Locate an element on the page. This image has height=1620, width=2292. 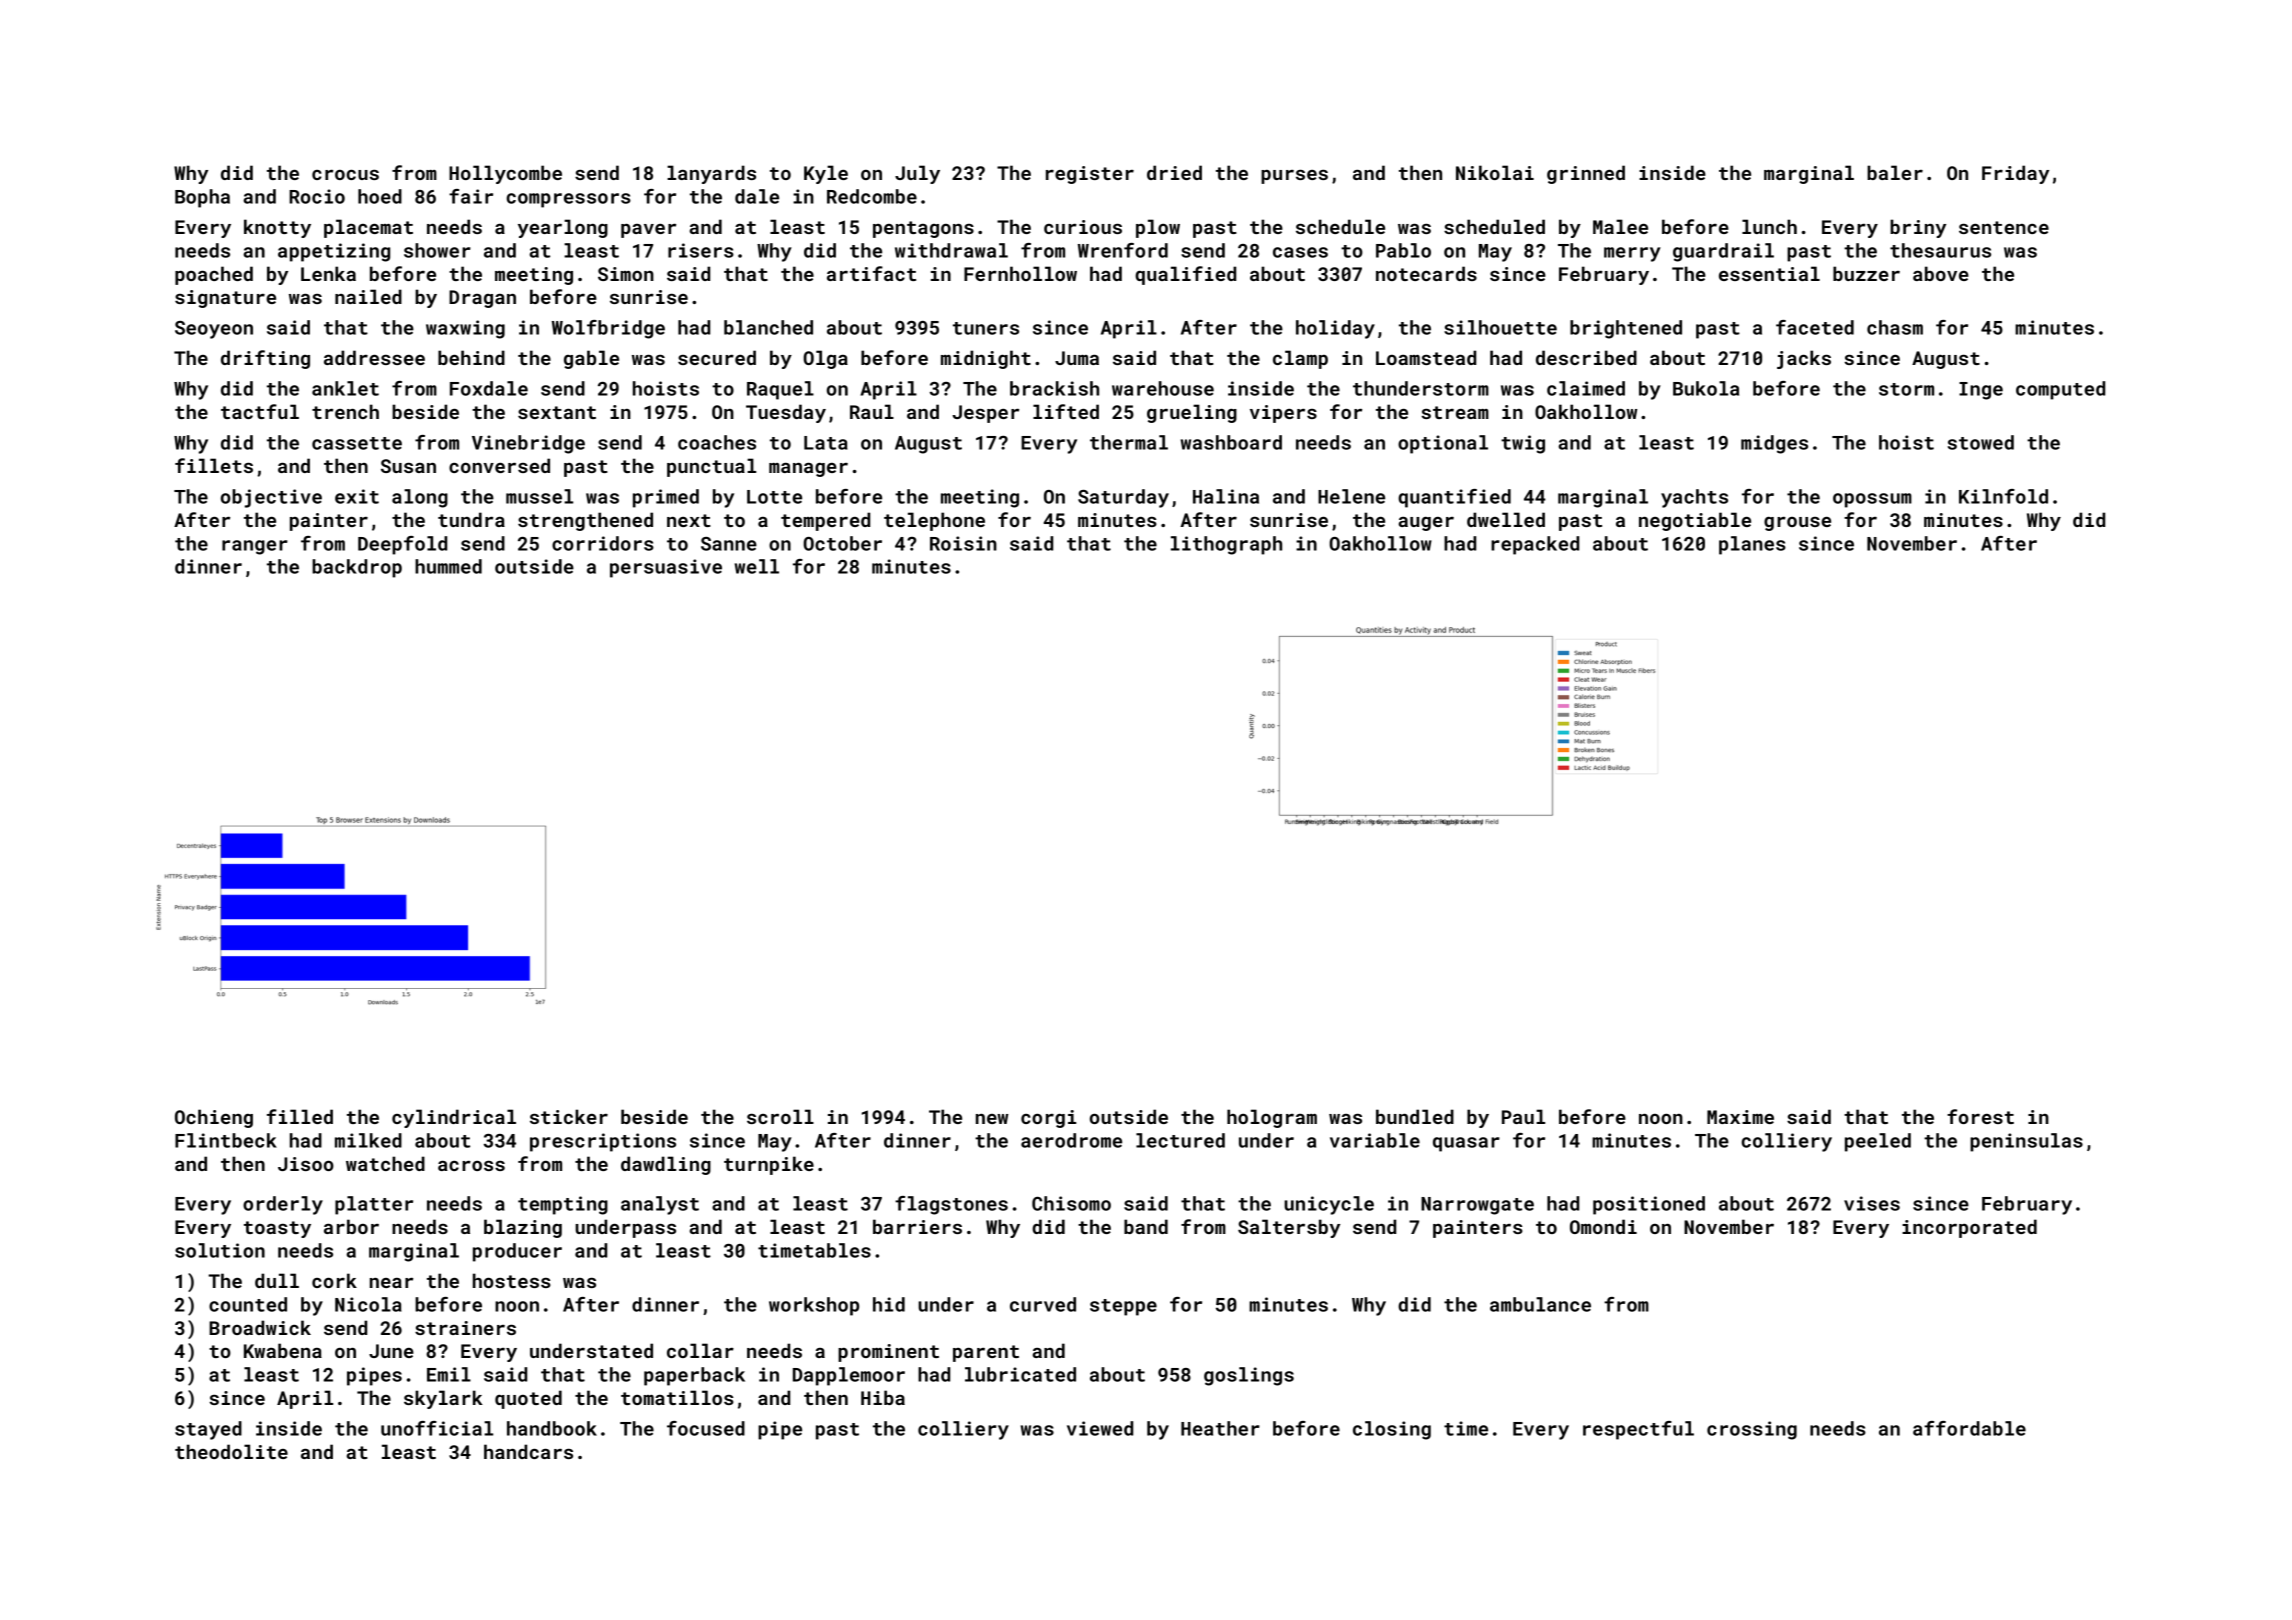
respectful is located at coordinates (1638, 1430).
